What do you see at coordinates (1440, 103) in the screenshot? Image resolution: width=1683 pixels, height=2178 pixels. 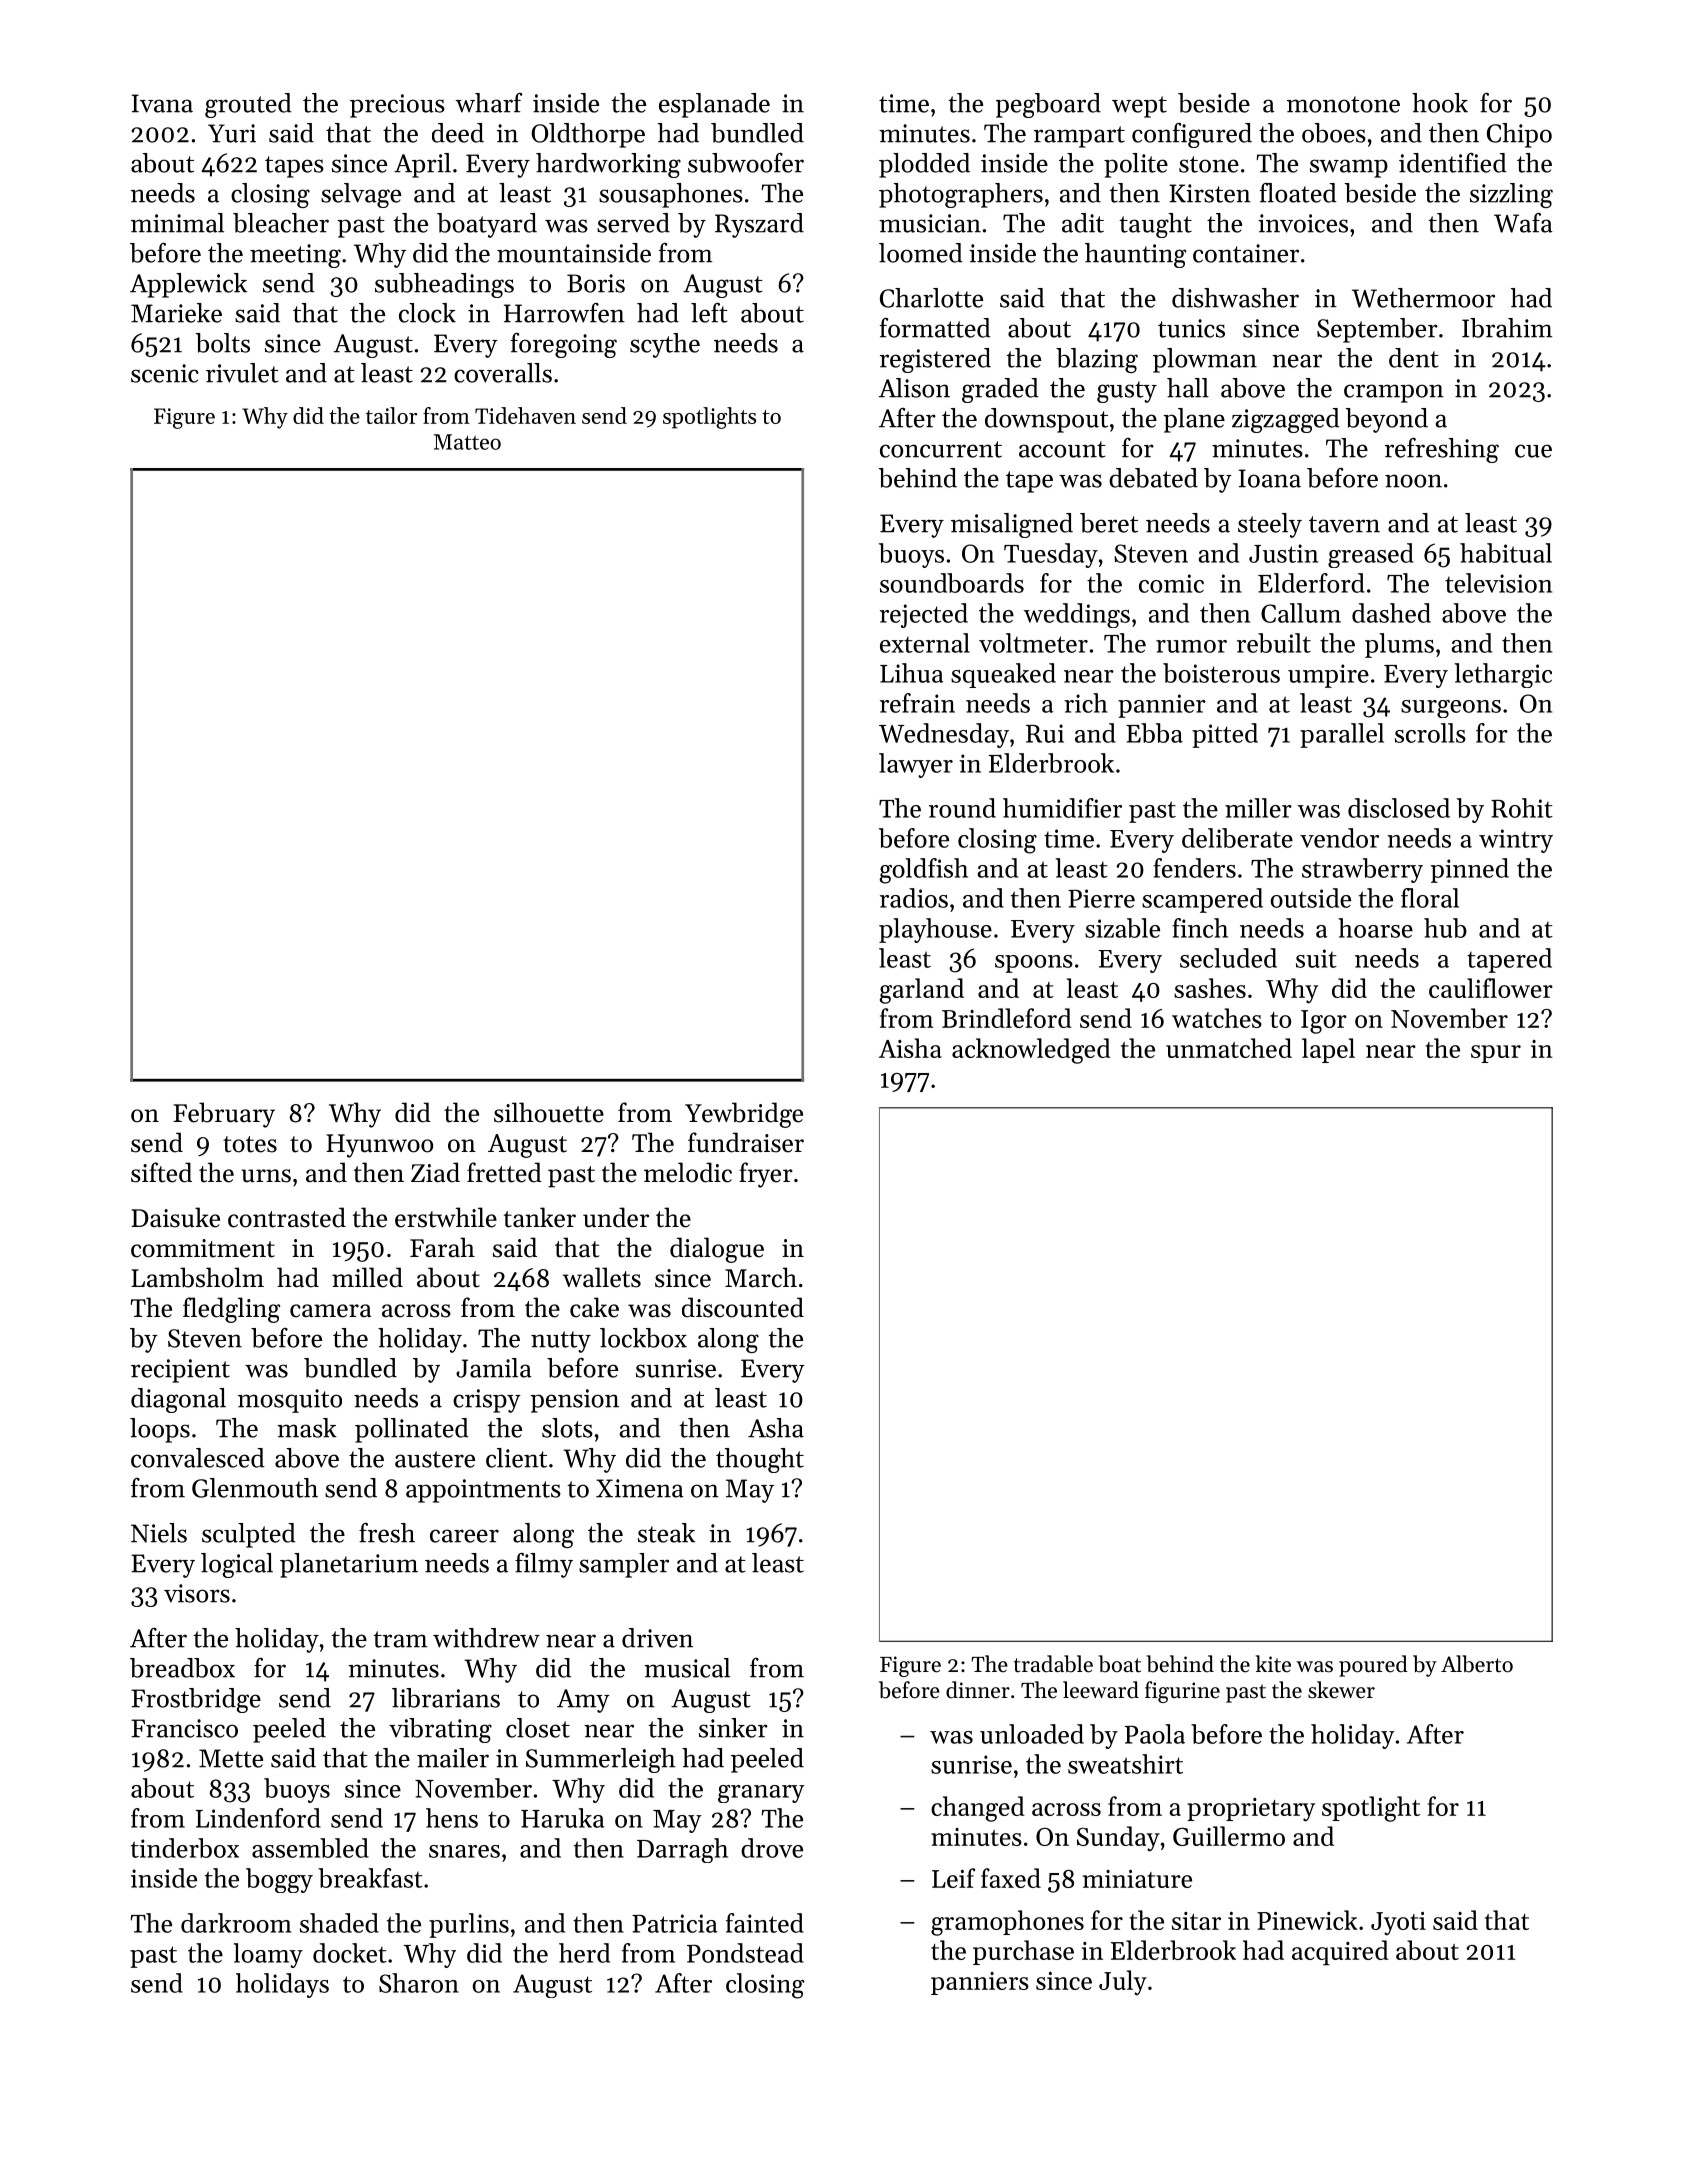 I see `hook` at bounding box center [1440, 103].
